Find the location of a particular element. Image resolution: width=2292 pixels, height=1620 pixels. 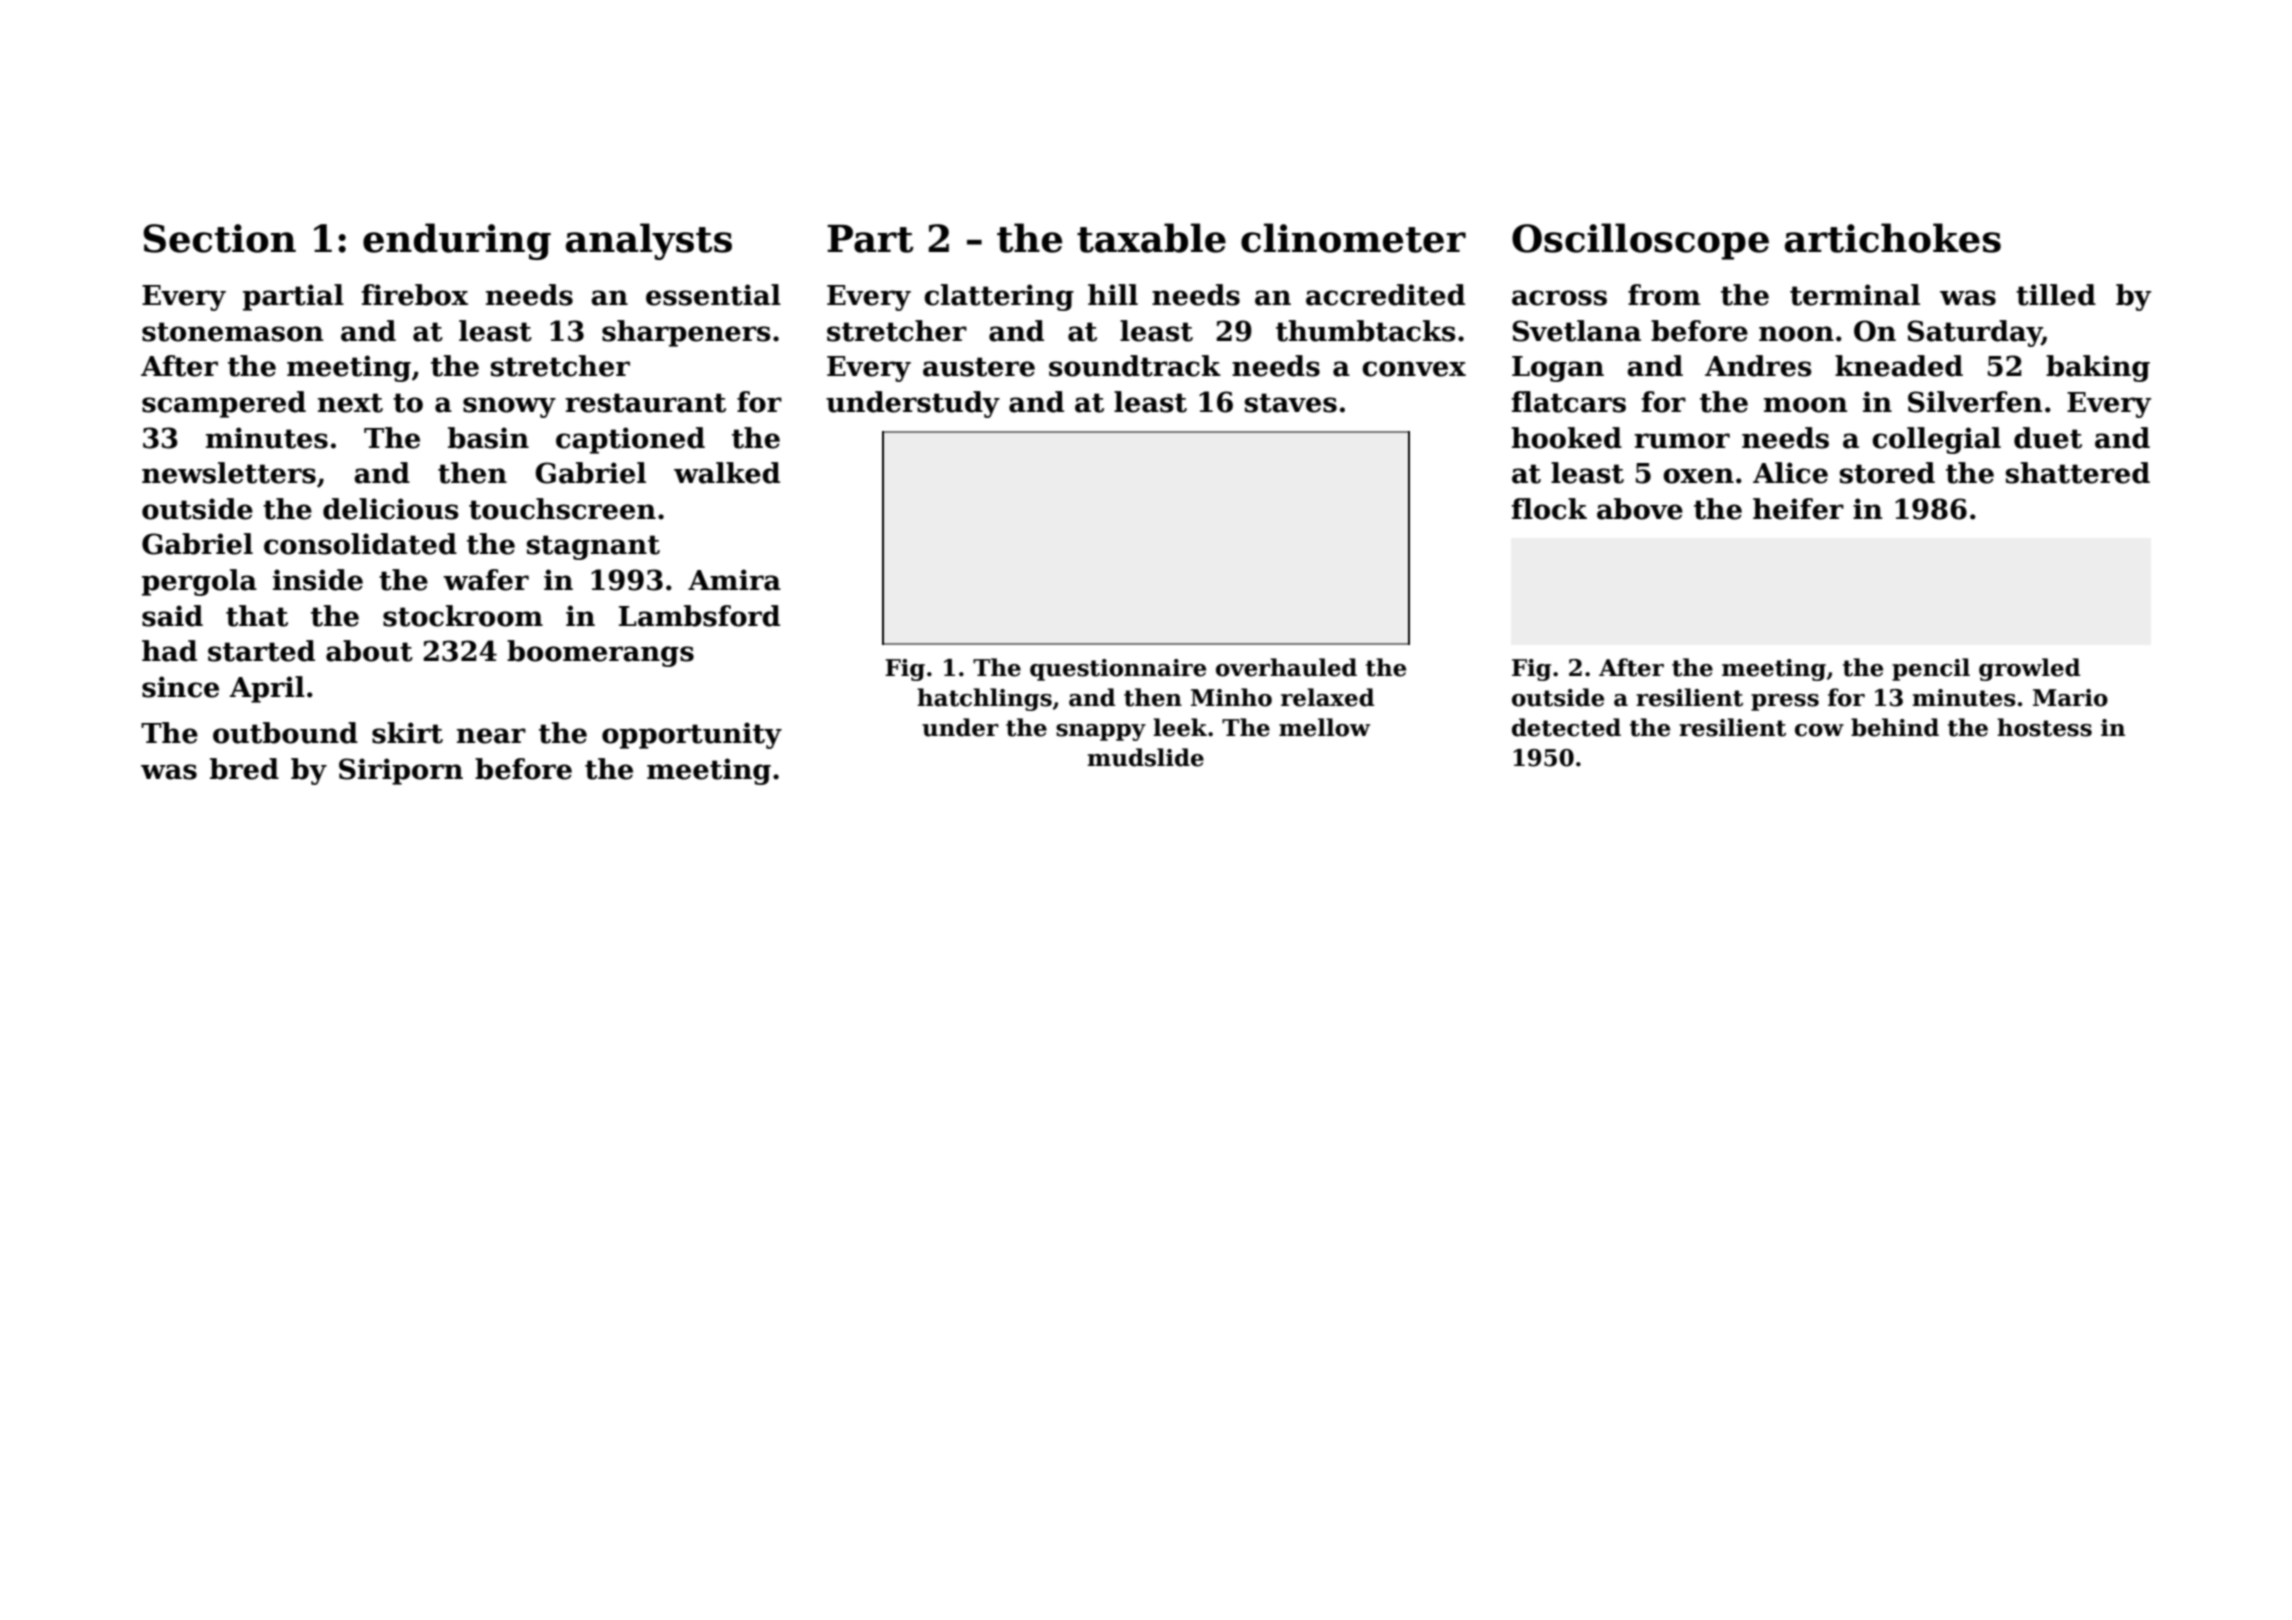

questionnaire is located at coordinates (1118, 670).
